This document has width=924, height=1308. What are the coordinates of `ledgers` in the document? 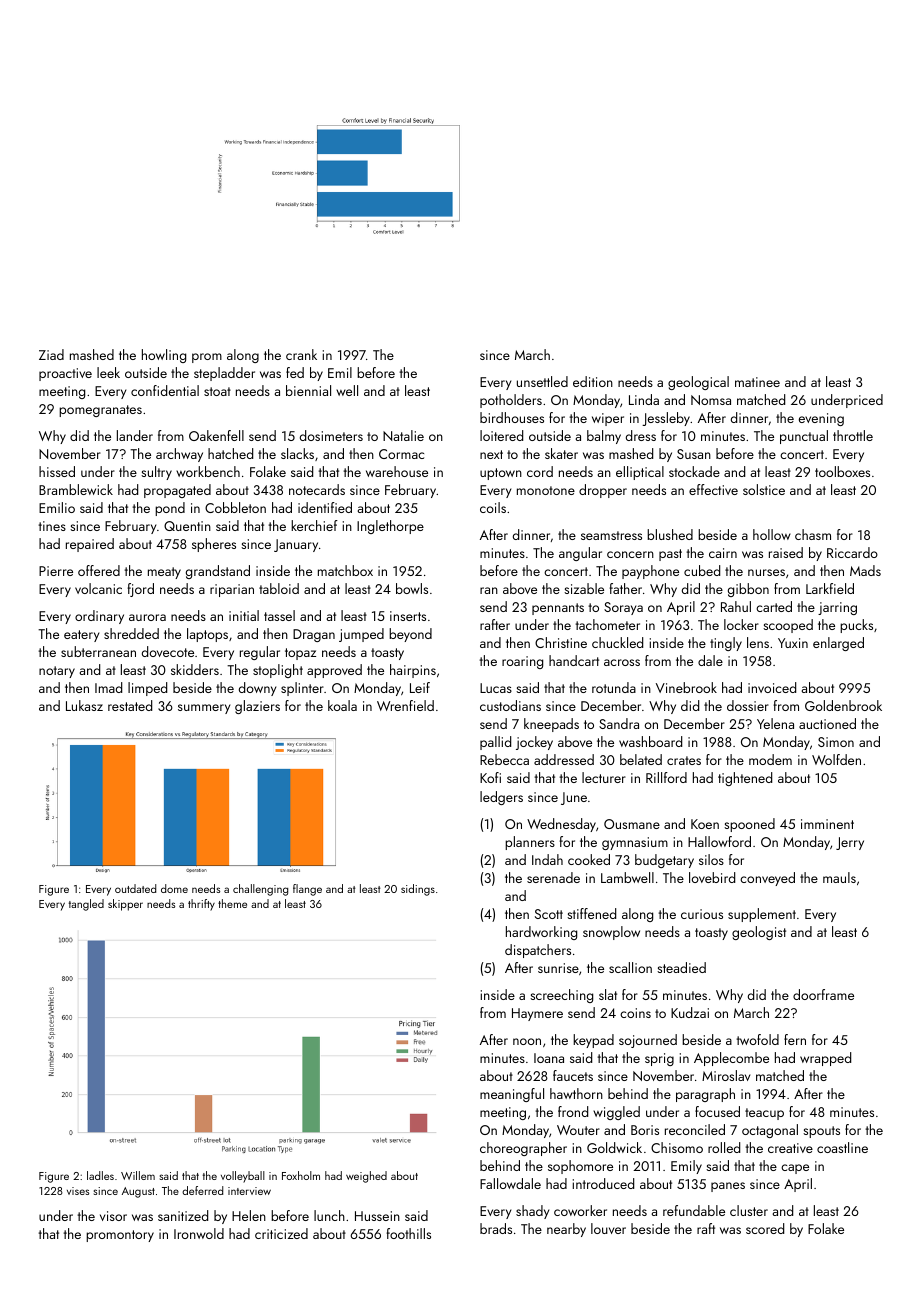 It's located at (501, 798).
